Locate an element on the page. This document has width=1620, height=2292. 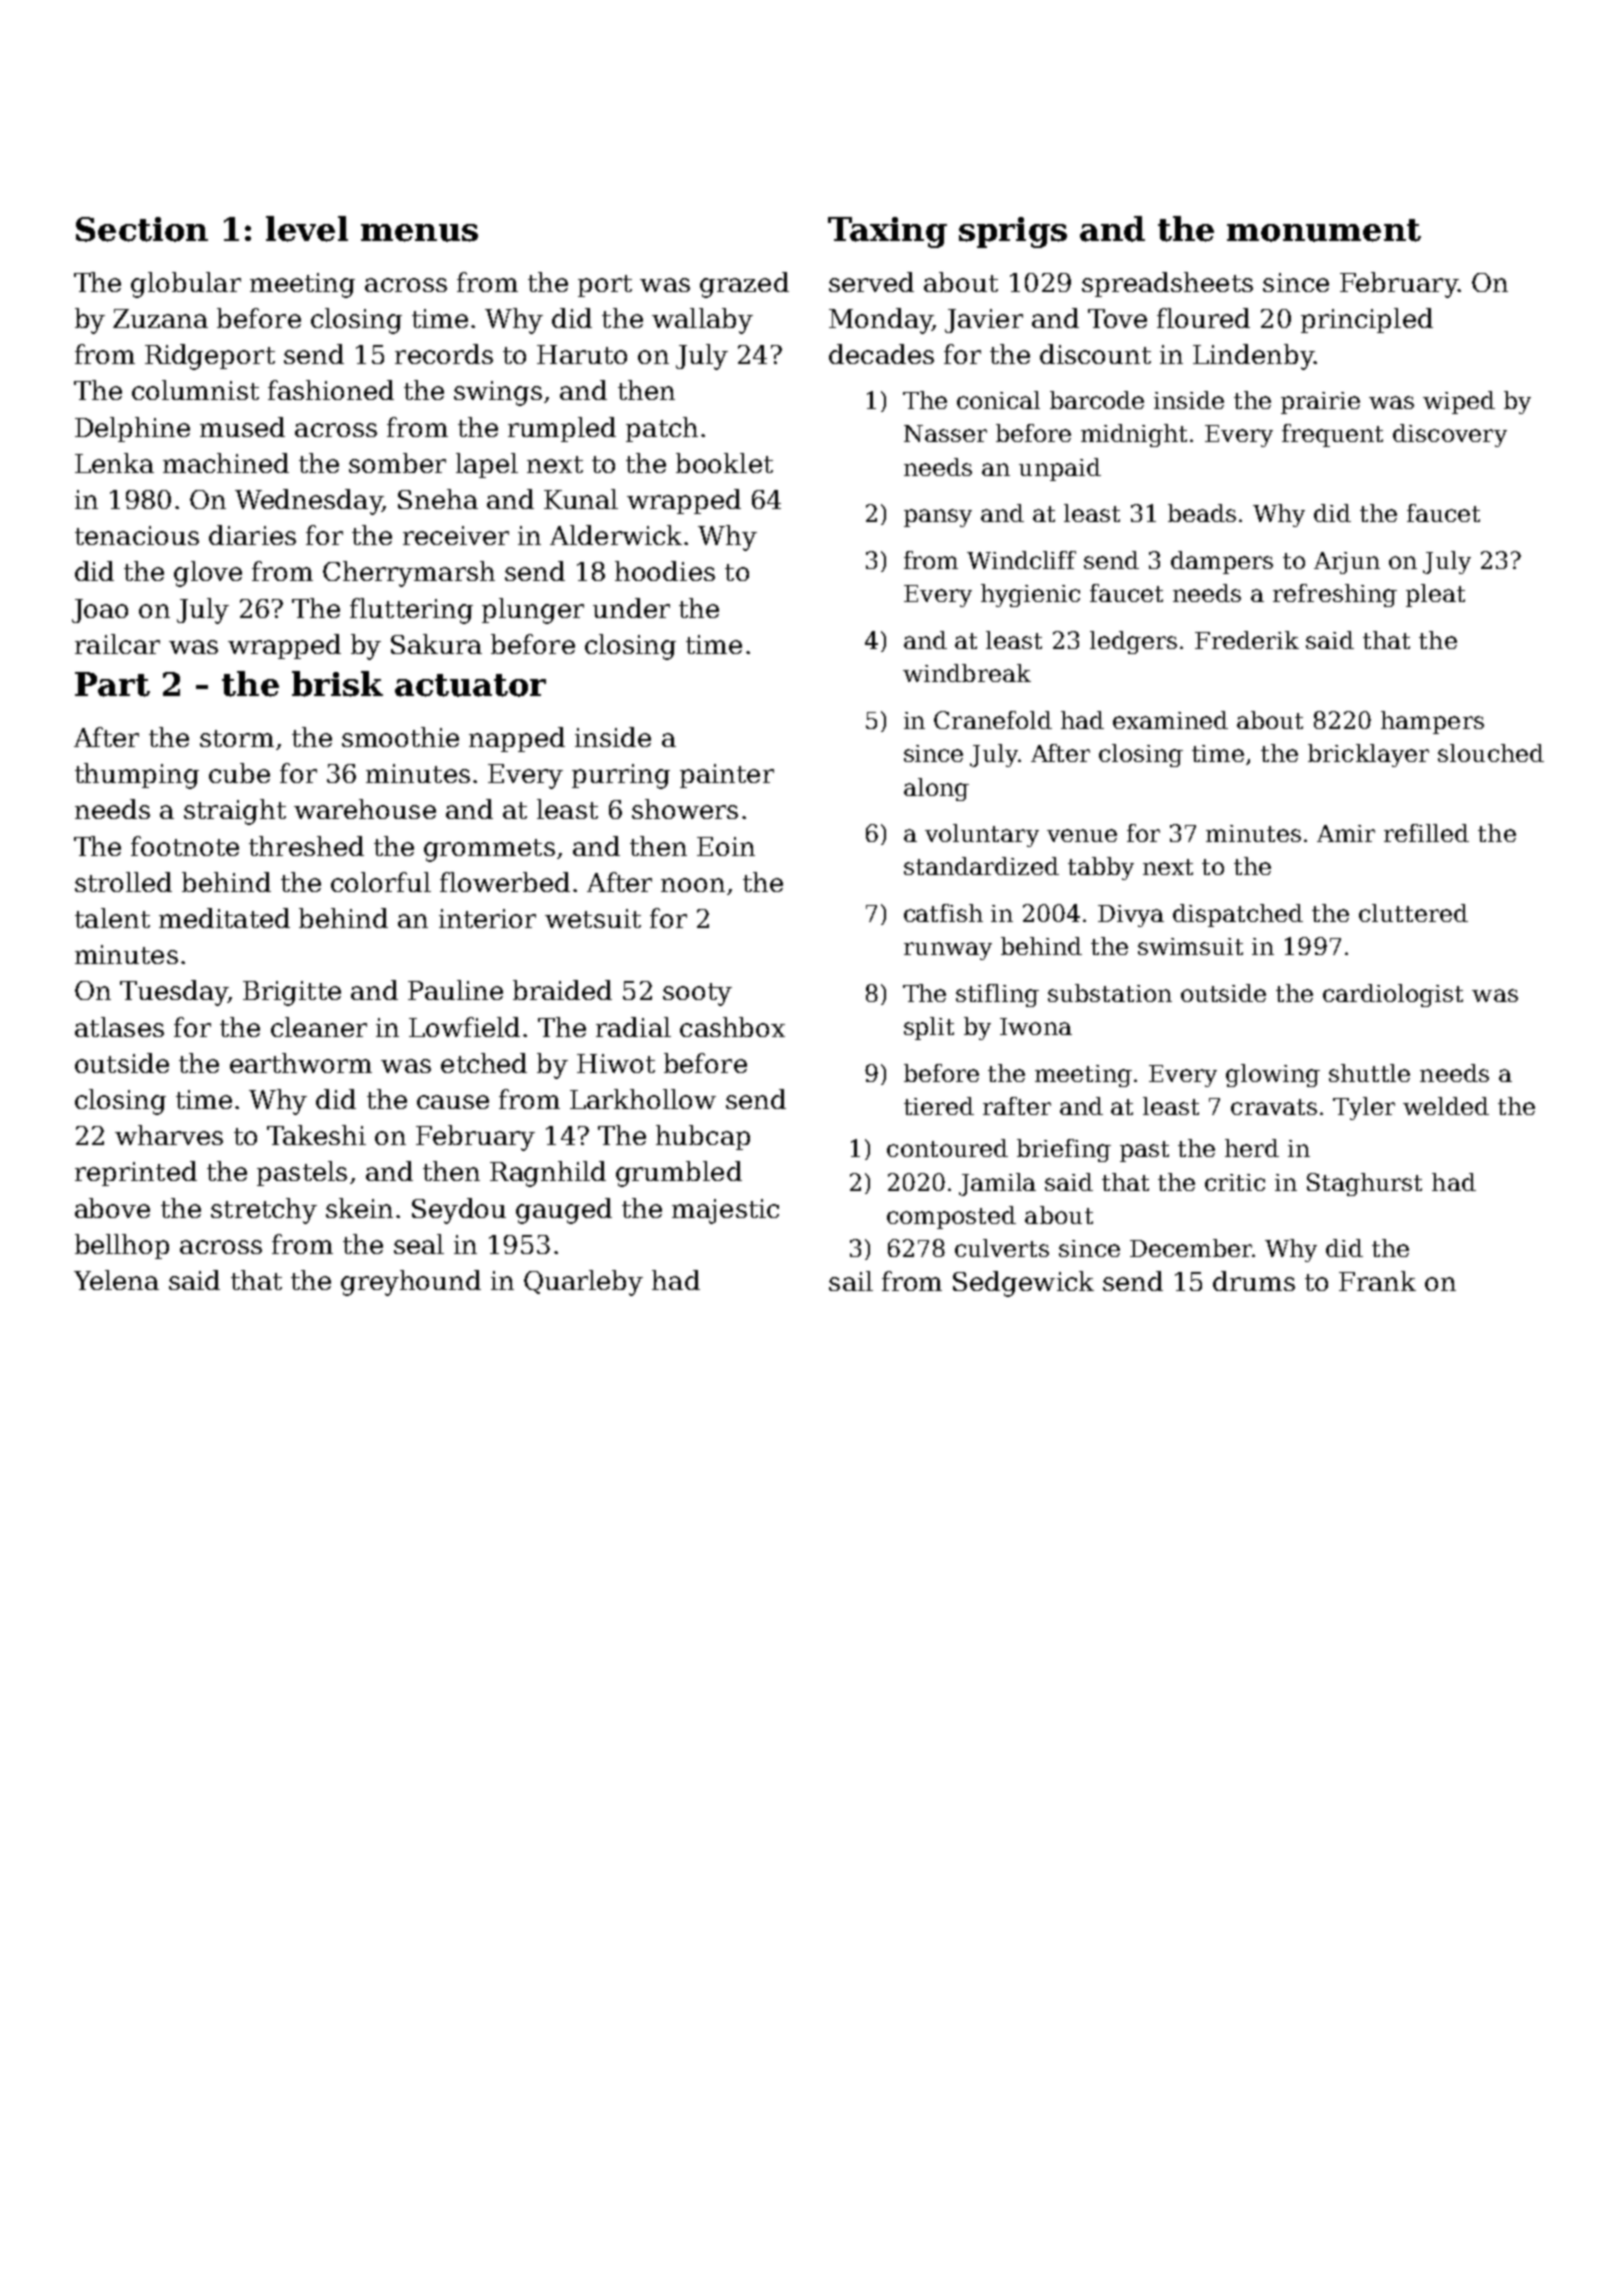
grazed is located at coordinates (744, 285).
